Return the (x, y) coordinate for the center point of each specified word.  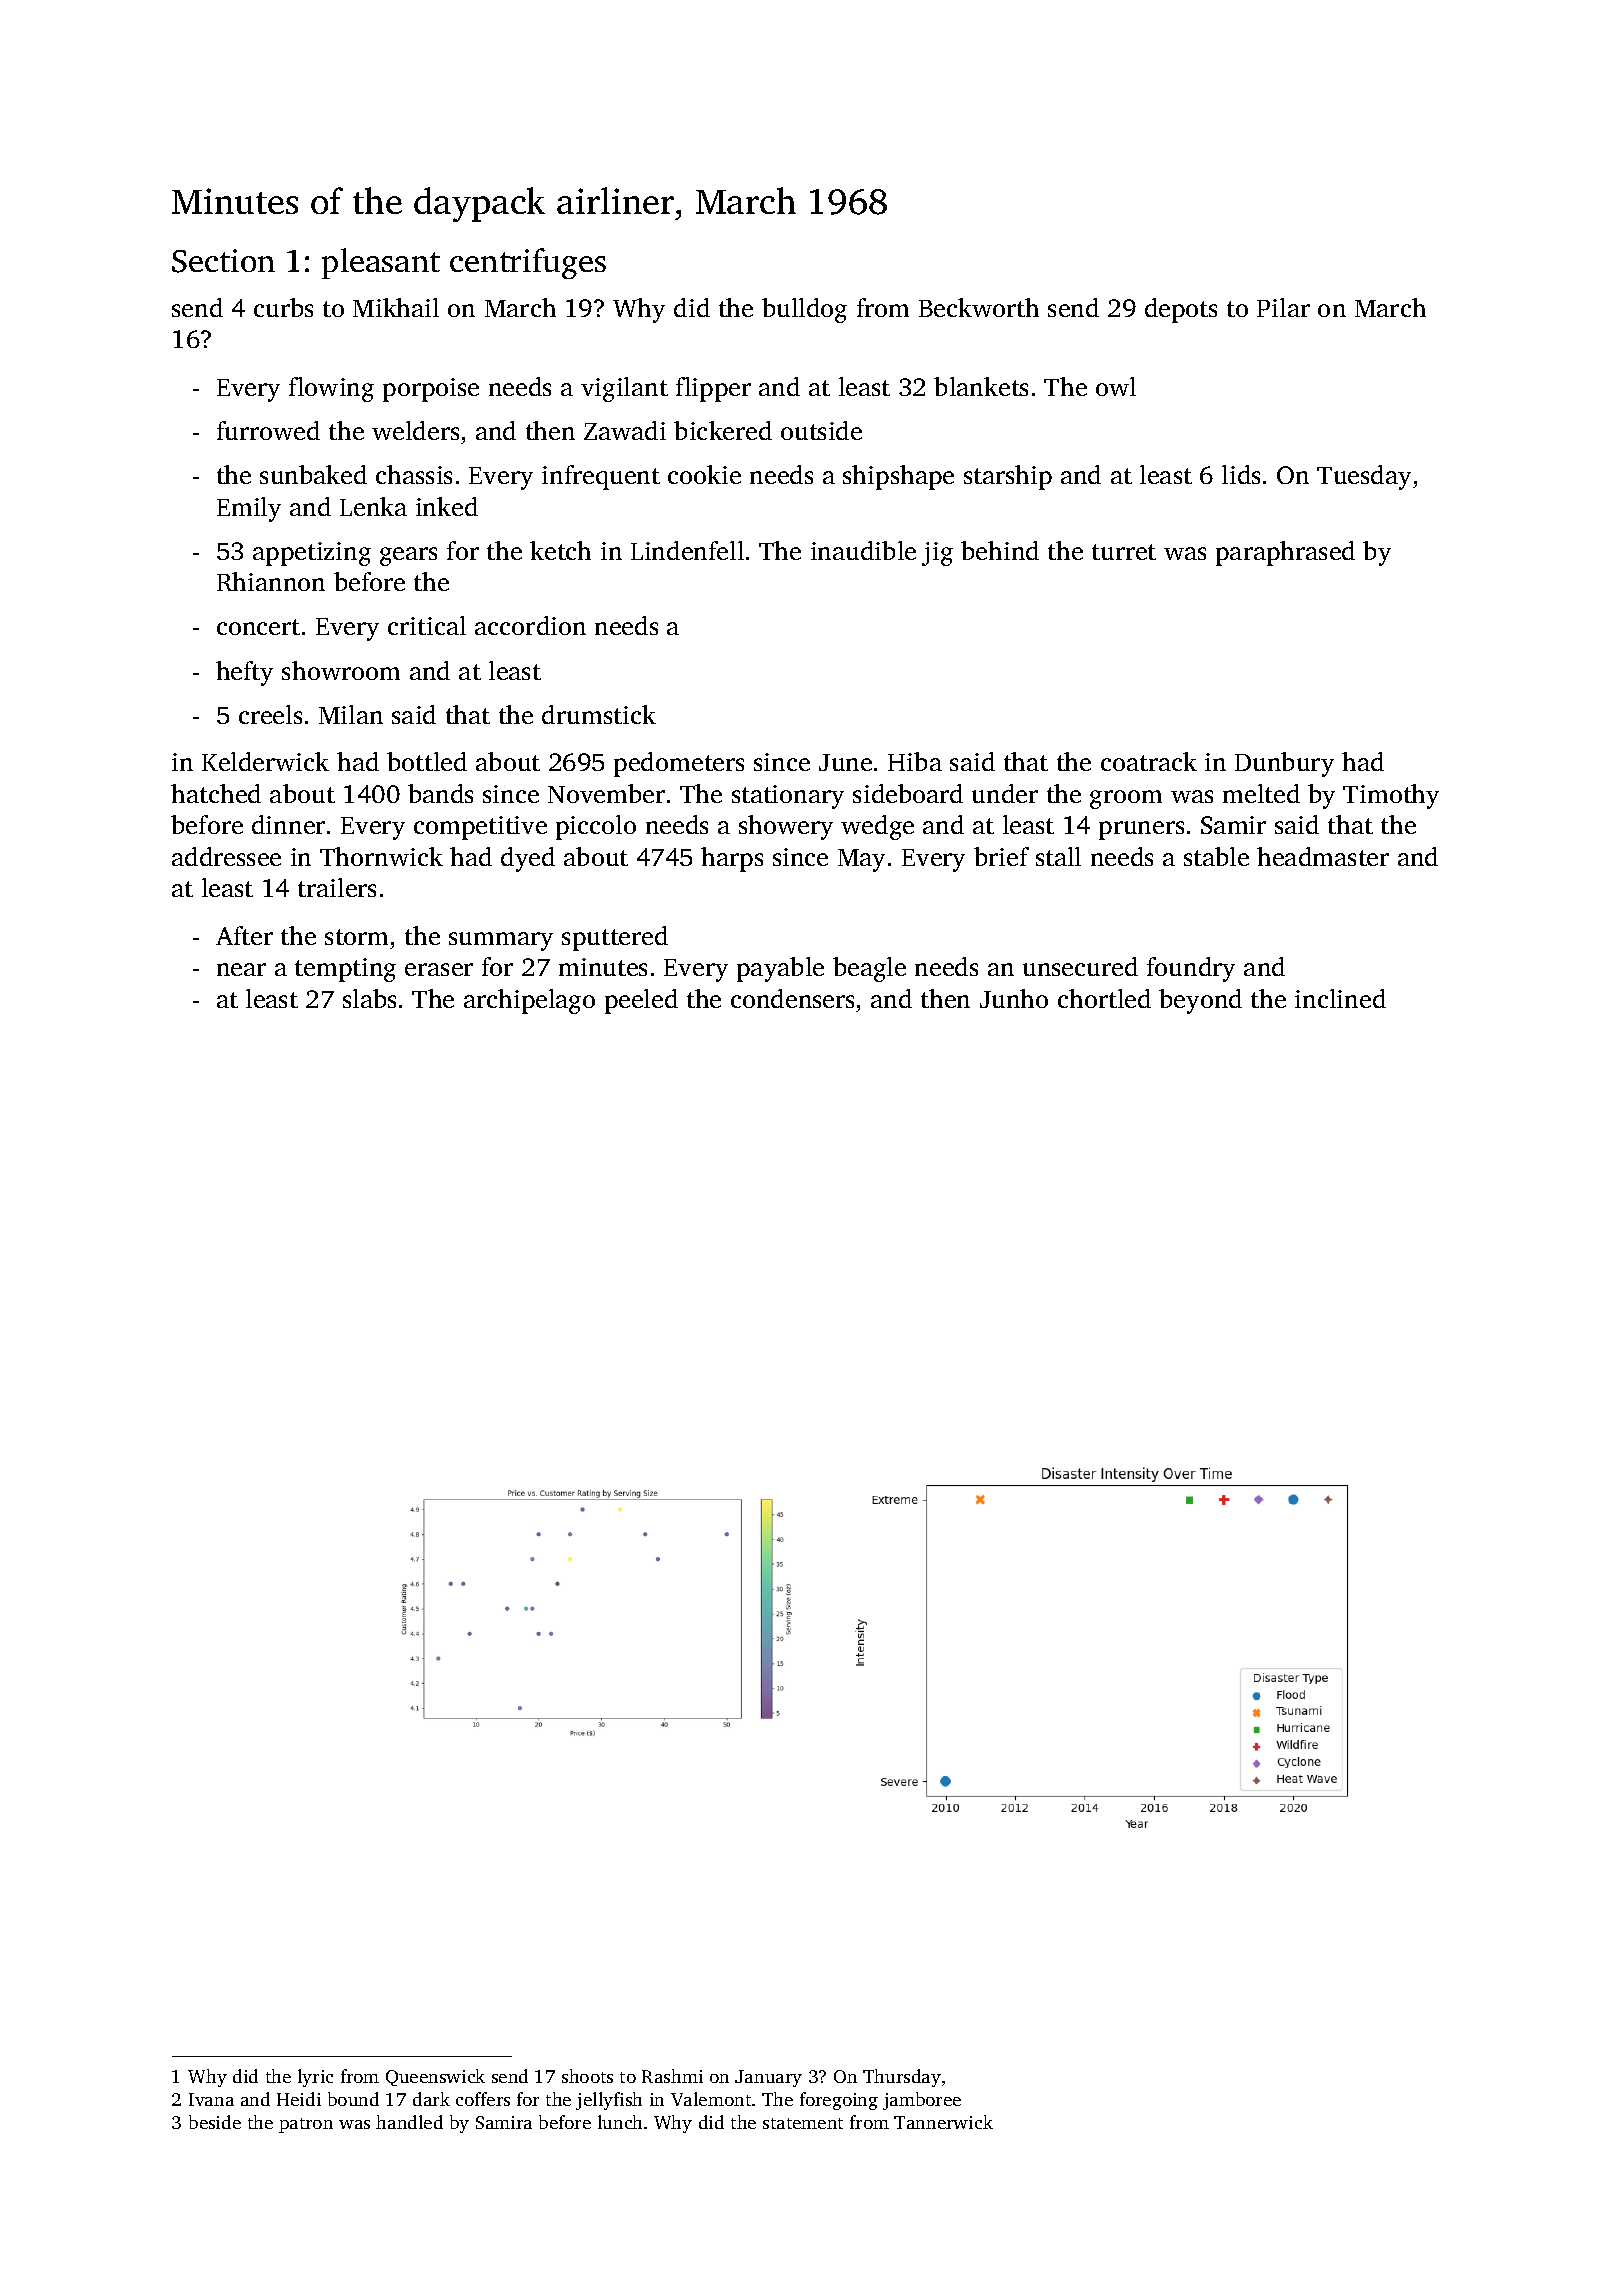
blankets (981, 386)
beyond (1200, 1001)
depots (1181, 310)
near (241, 969)
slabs (369, 998)
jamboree (922, 2101)
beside (215, 2122)
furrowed (268, 430)
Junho (1014, 998)
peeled (641, 1001)
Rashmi (672, 2076)
